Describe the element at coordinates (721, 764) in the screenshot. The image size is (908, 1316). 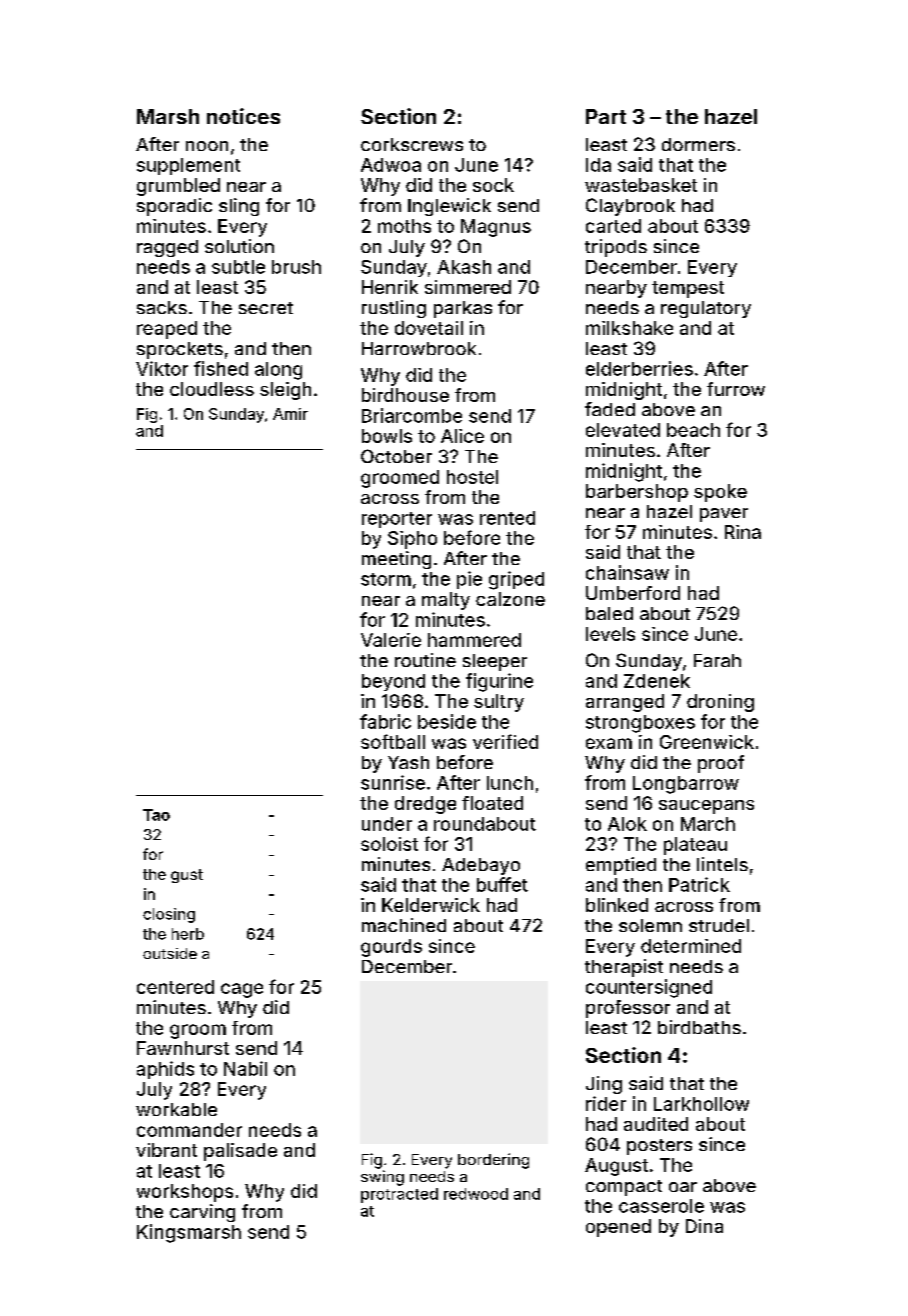
I see `proof` at that location.
